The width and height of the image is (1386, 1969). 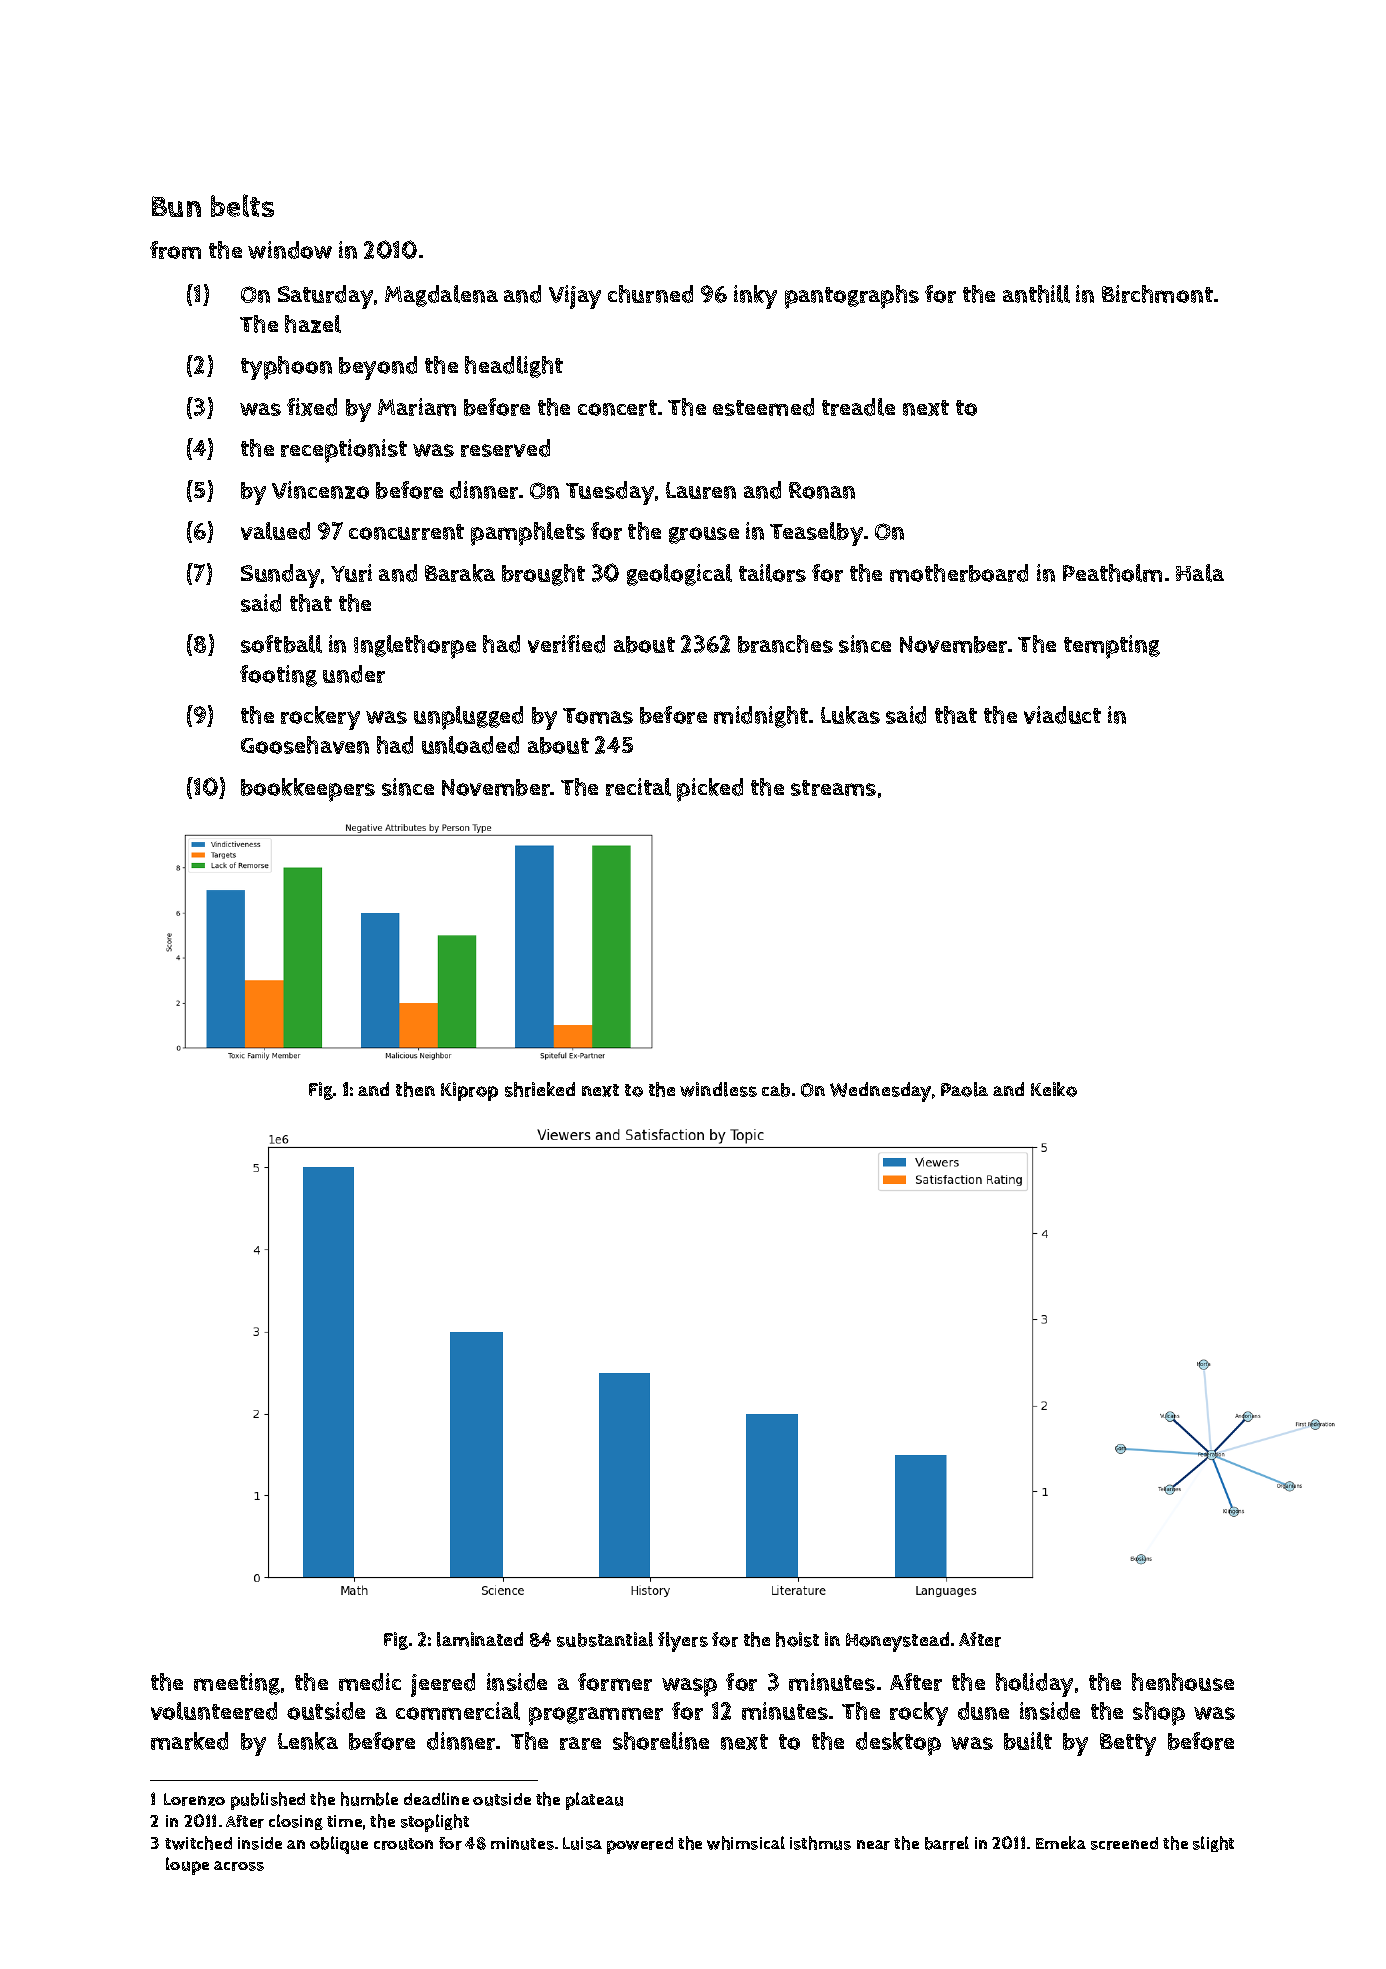 I want to click on pamphlets, so click(x=528, y=534).
